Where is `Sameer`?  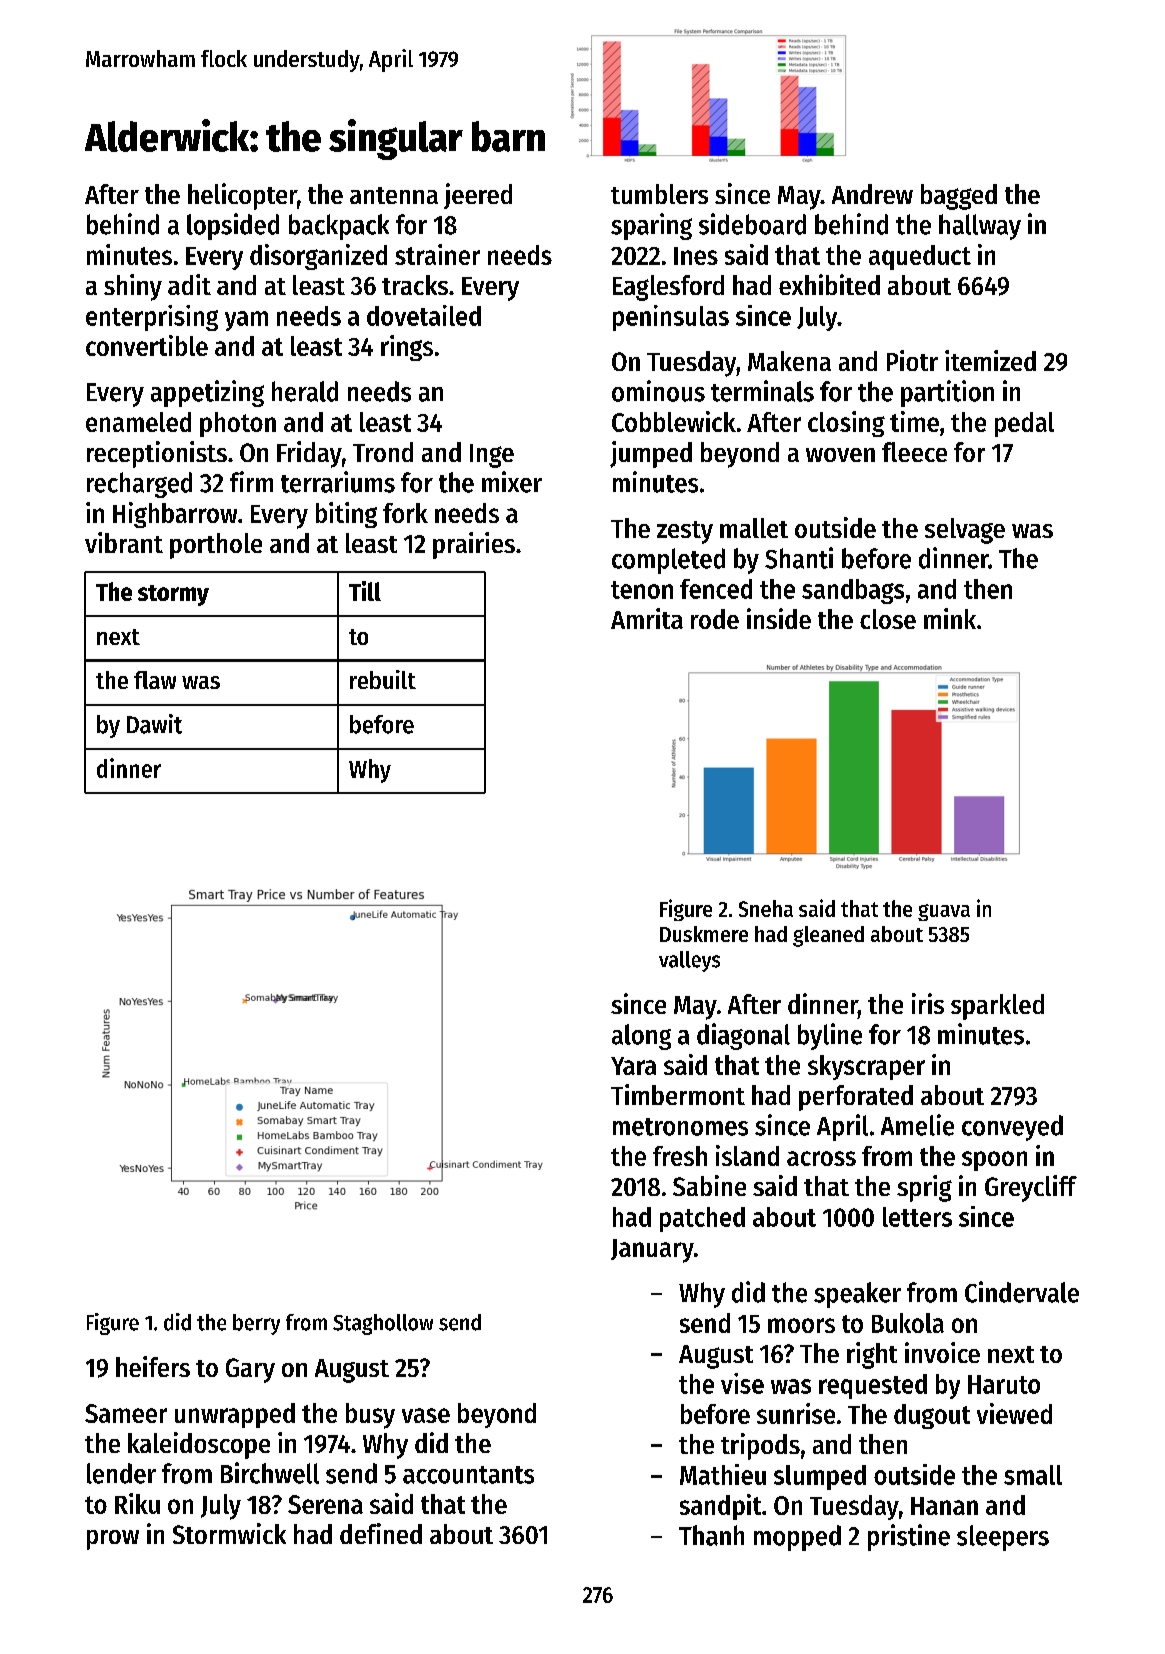
Sameer is located at coordinates (126, 1413).
